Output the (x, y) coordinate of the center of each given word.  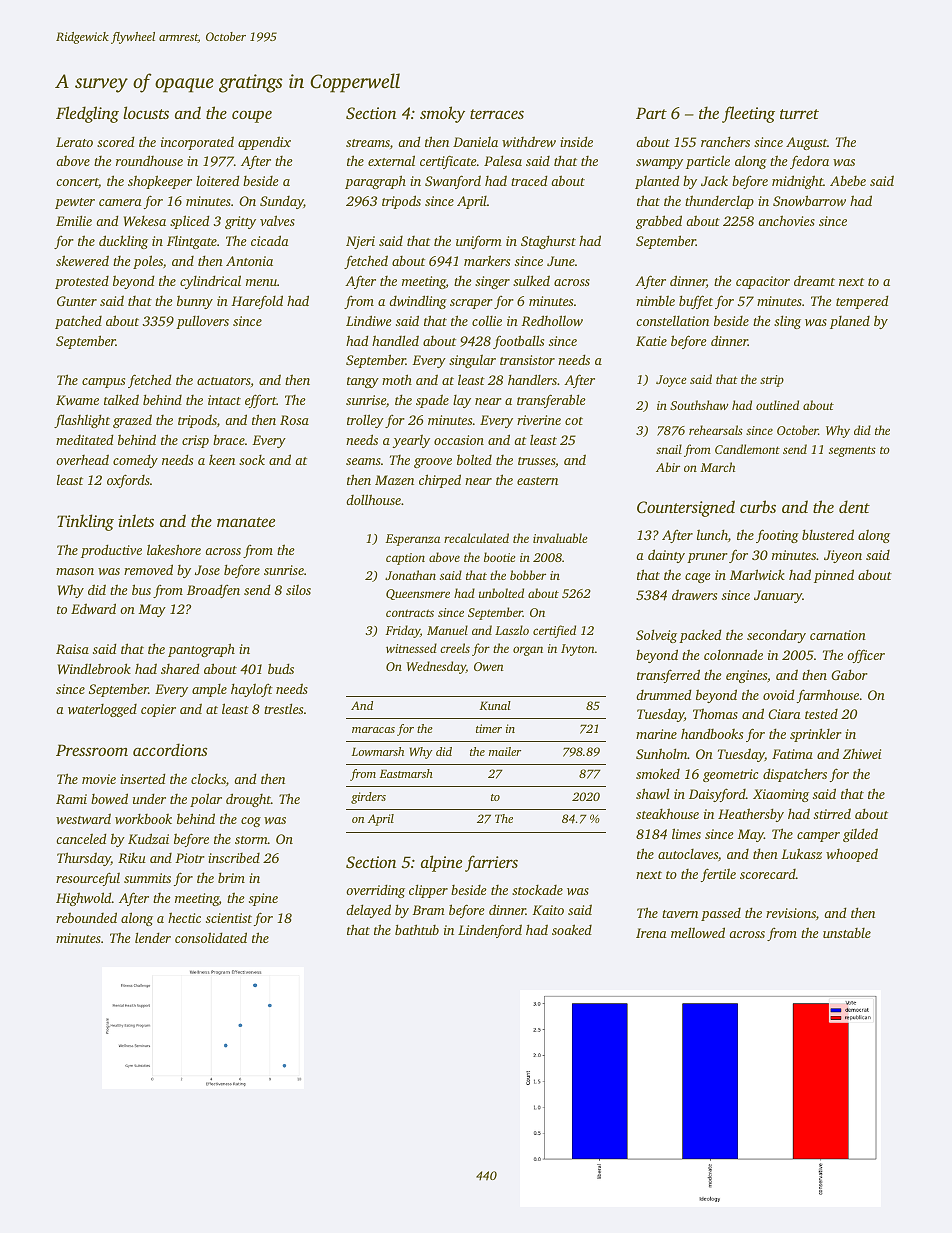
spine (263, 899)
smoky (442, 114)
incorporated (197, 143)
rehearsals (716, 430)
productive (111, 551)
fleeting (748, 114)
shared (180, 668)
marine (656, 734)
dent (854, 506)
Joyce (671, 381)
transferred (668, 676)
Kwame (77, 400)
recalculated (476, 538)
